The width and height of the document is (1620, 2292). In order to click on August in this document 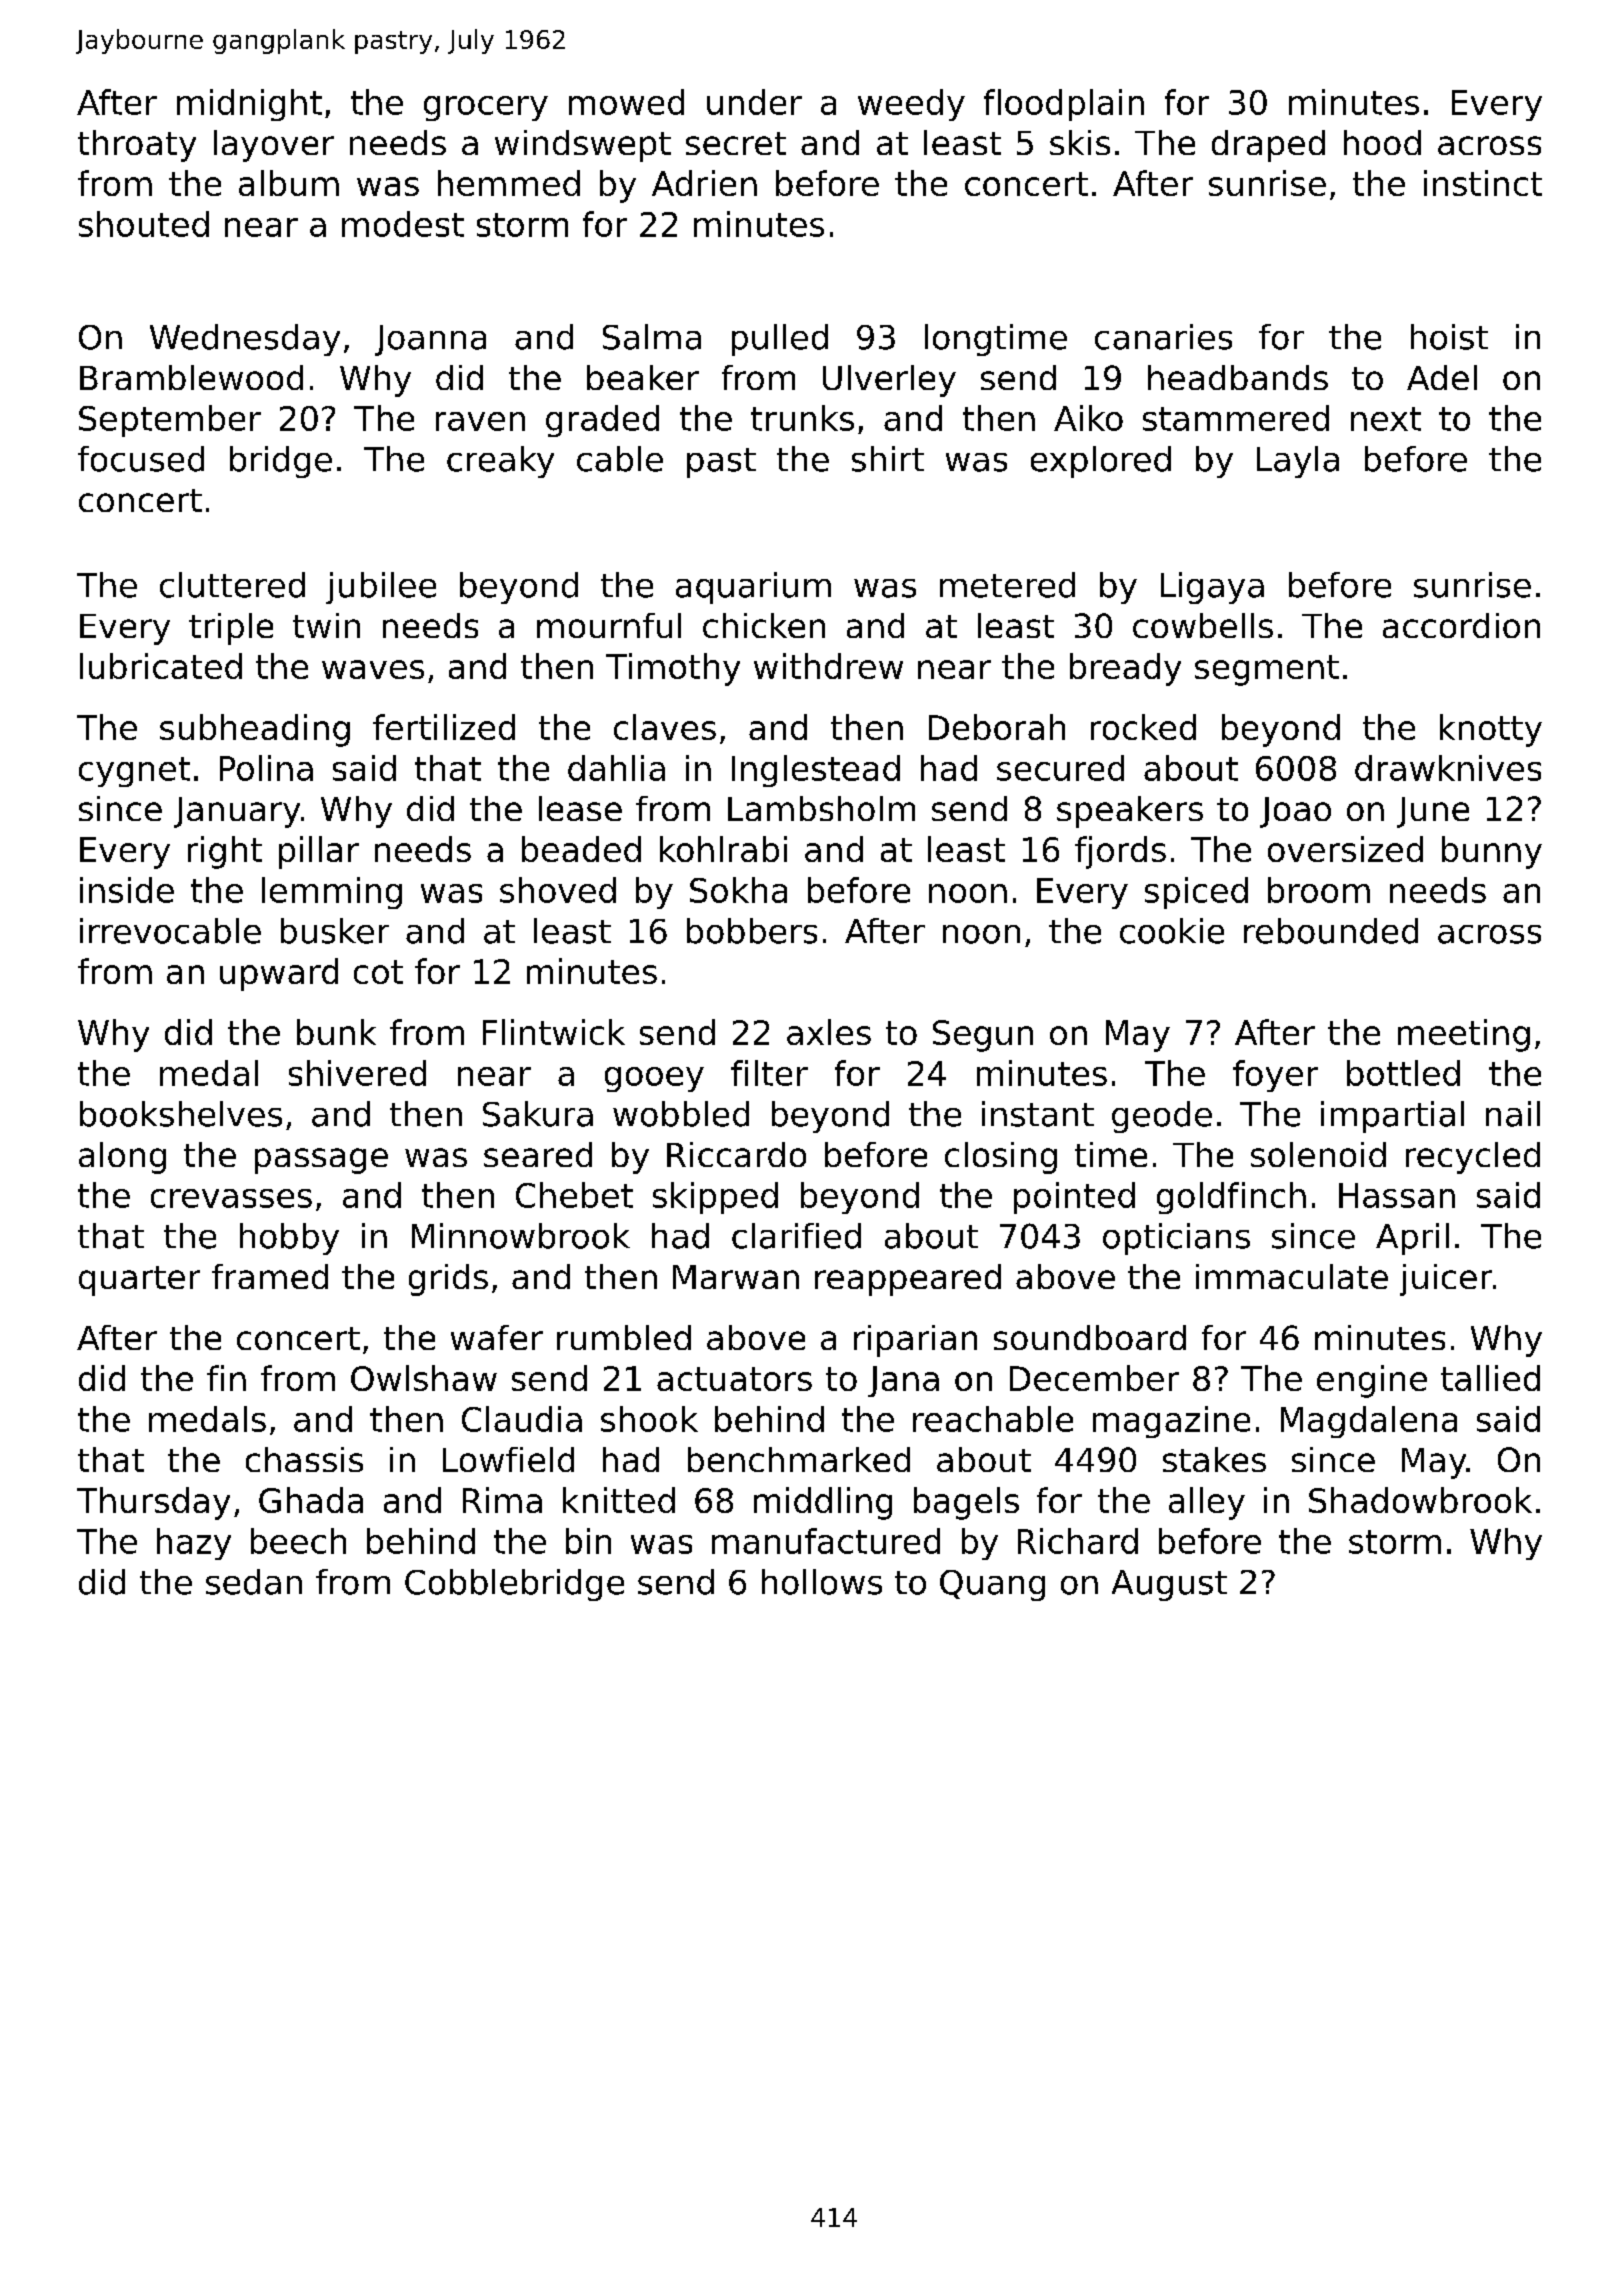, I will do `click(1169, 1585)`.
